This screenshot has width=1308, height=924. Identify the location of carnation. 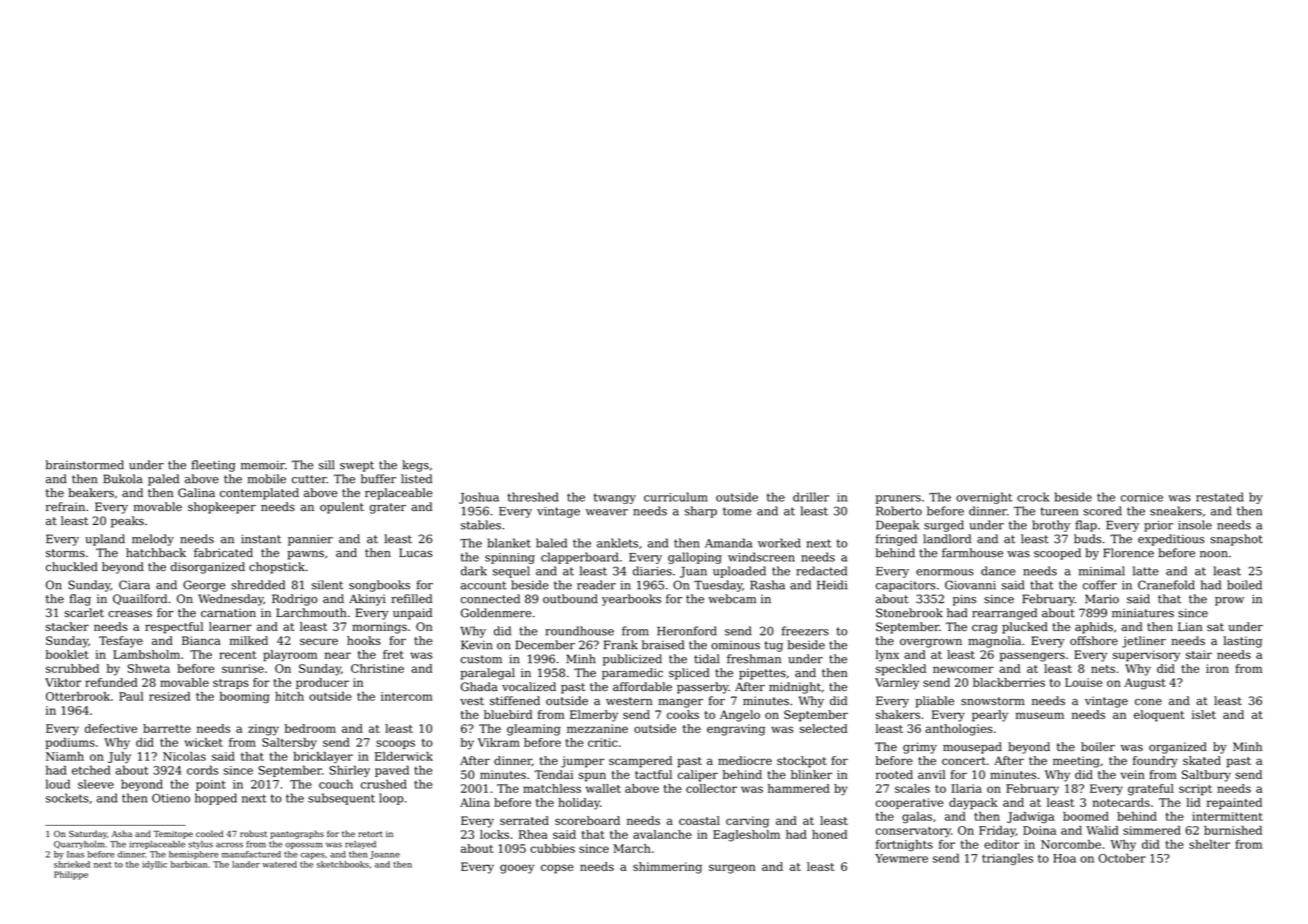
(228, 613).
